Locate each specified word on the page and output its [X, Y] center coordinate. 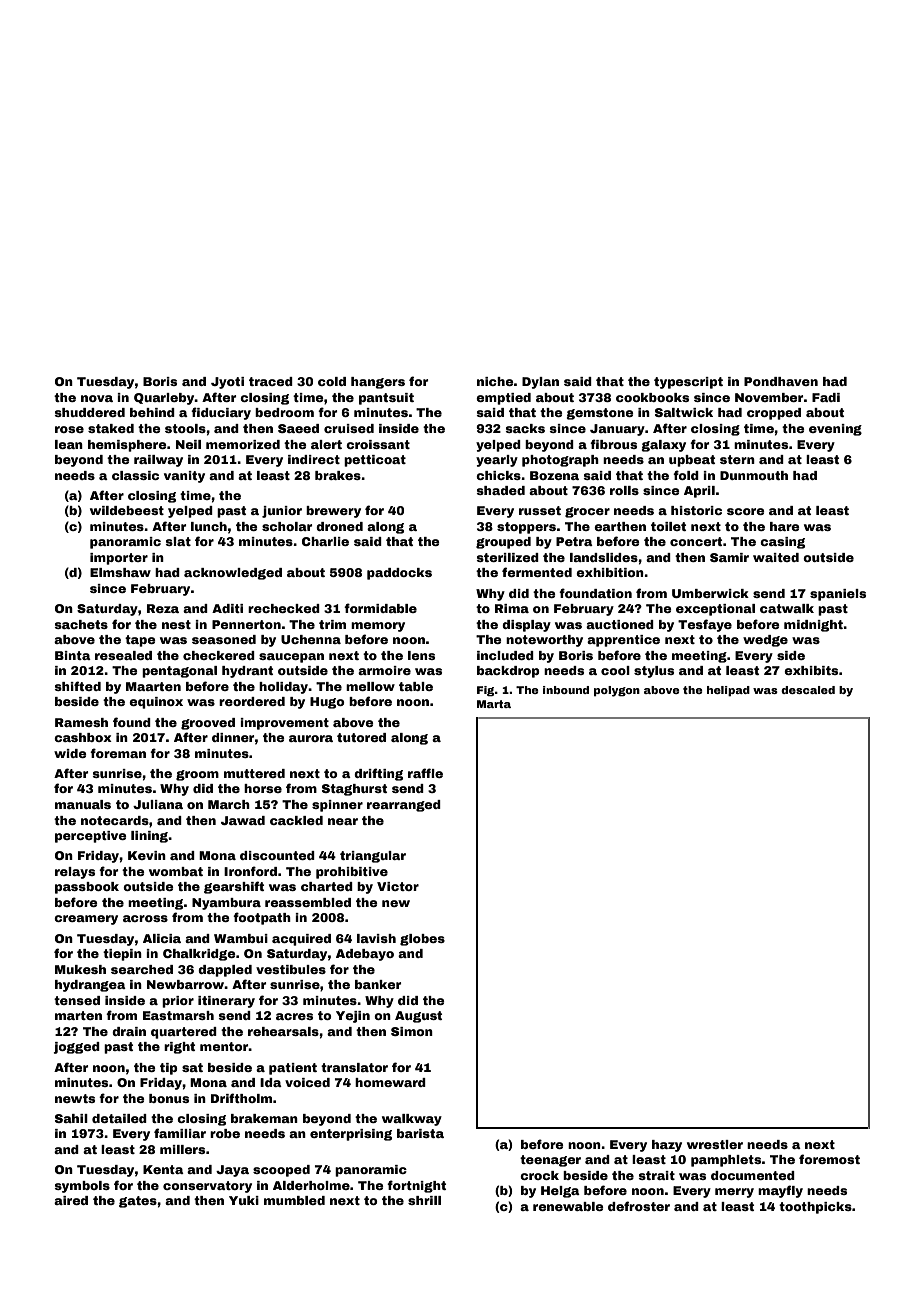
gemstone [600, 414]
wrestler [715, 1144]
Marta [494, 704]
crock [539, 1175]
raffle [425, 773]
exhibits [811, 670]
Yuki [244, 1200]
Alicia [162, 938]
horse [263, 788]
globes [422, 940]
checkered [219, 655]
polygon [617, 691]
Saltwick [684, 412]
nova [97, 398]
